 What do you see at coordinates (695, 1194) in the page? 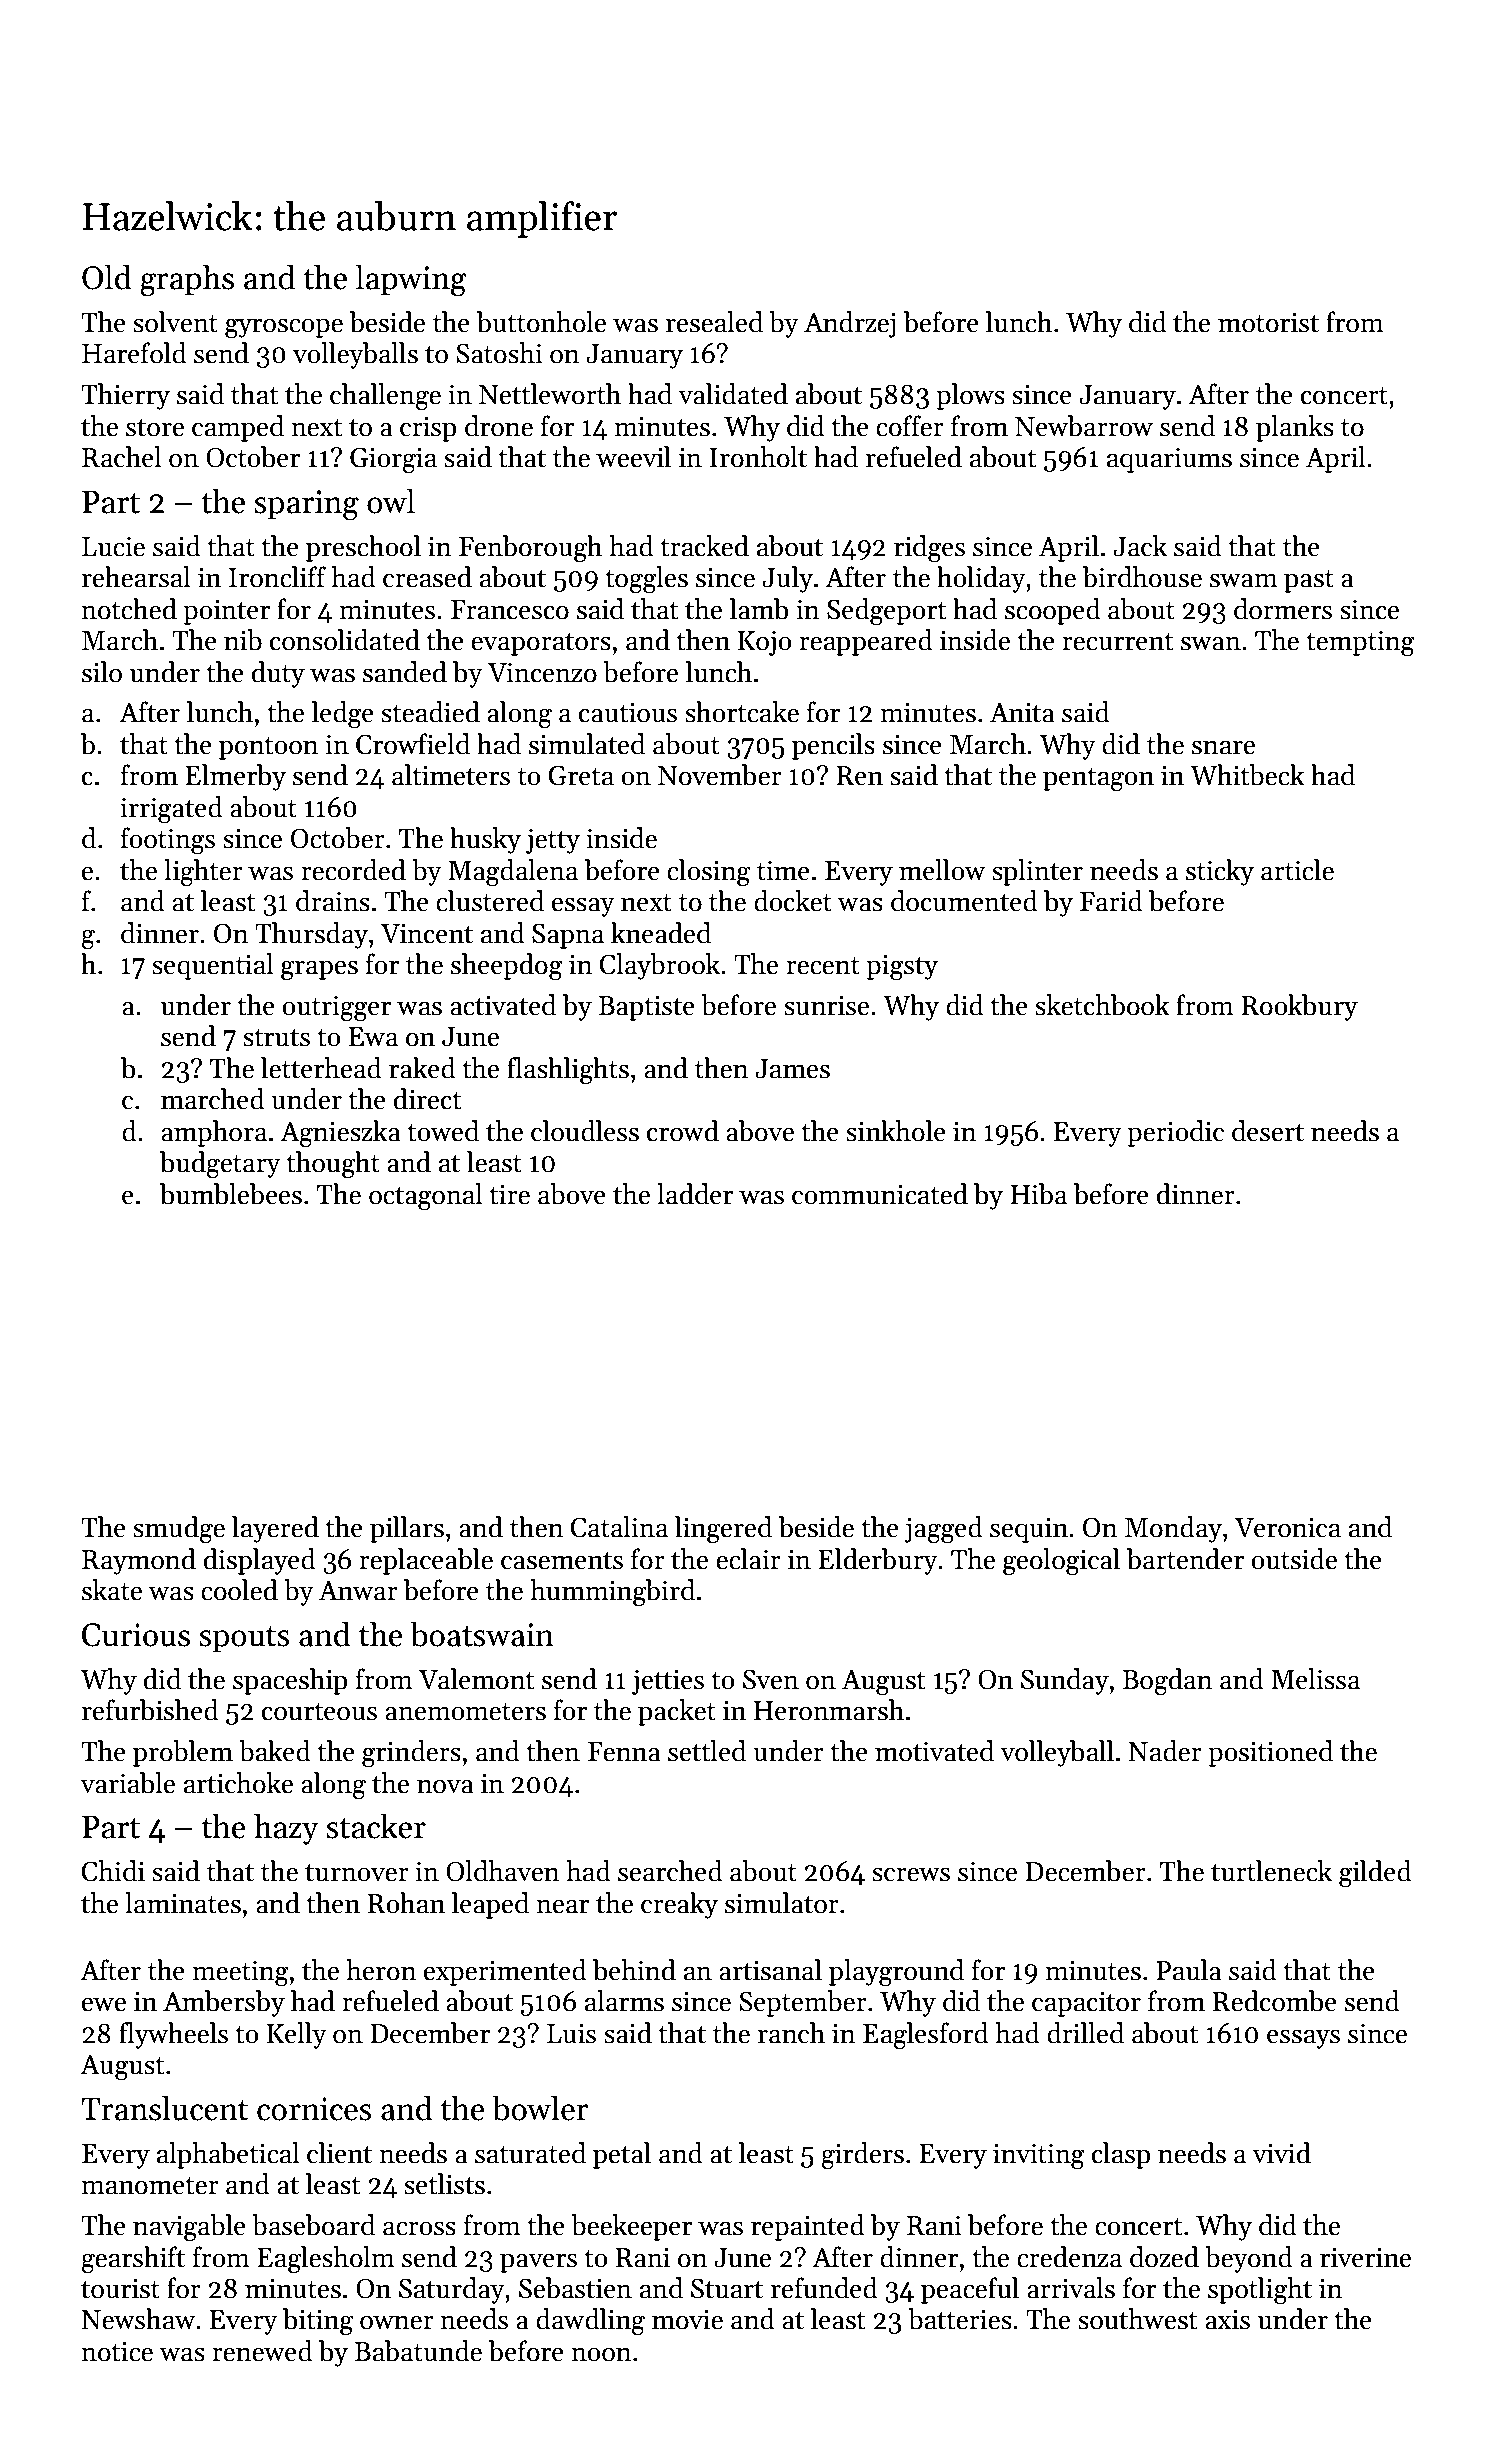
I see `ladder` at bounding box center [695, 1194].
